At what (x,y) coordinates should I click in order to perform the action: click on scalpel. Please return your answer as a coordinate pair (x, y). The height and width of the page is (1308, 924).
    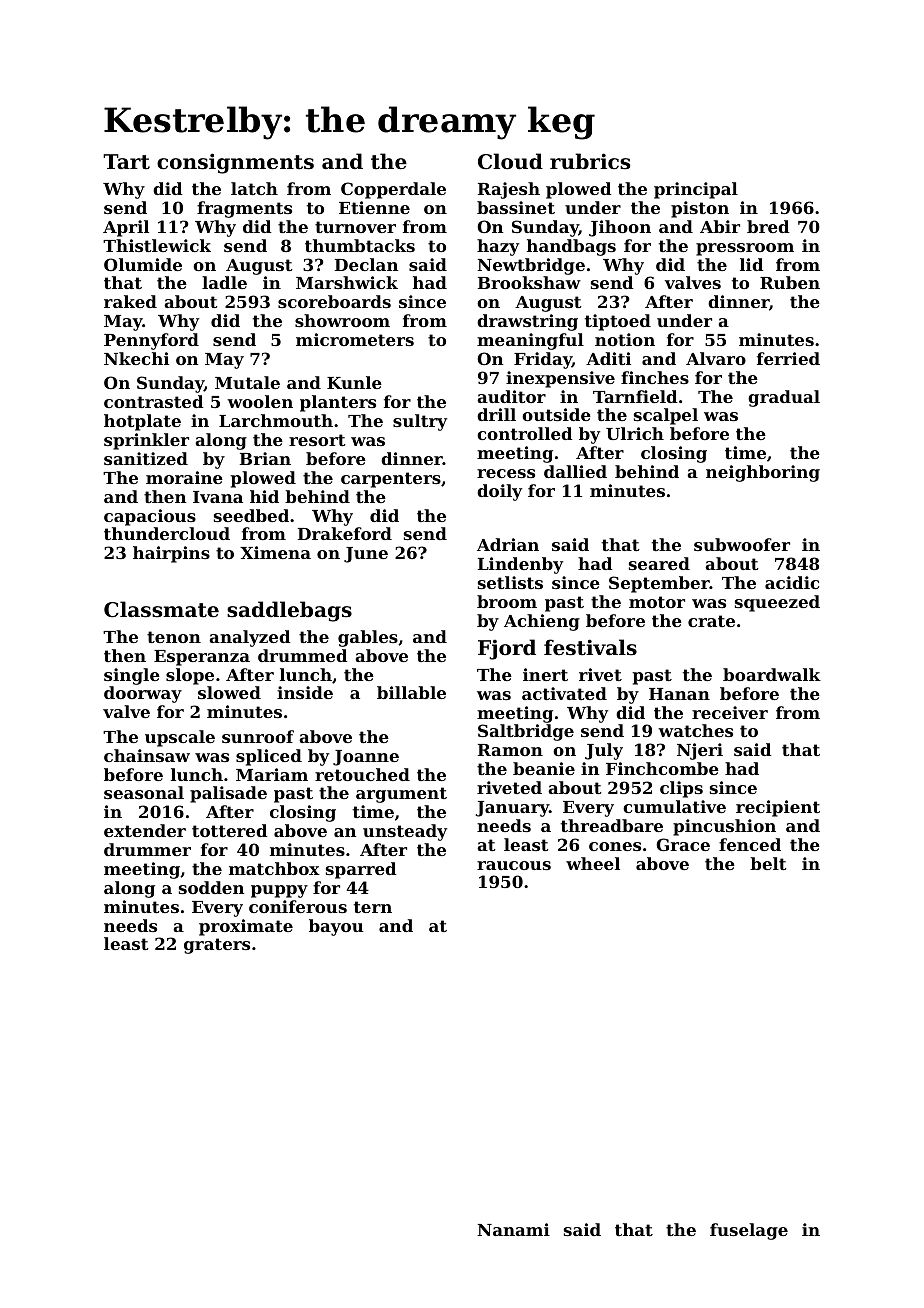
    Looking at the image, I should click on (666, 416).
